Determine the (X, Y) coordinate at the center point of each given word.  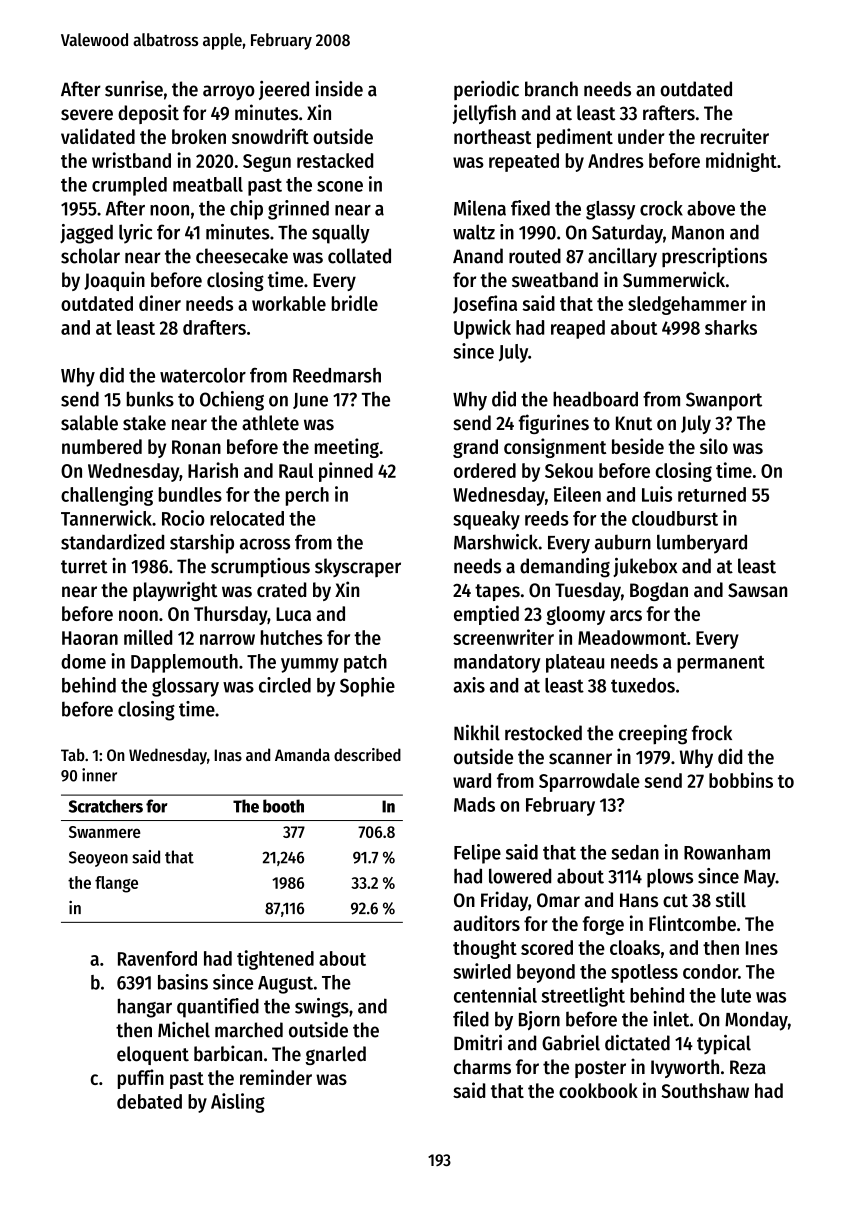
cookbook (598, 1090)
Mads (474, 804)
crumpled (129, 186)
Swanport (724, 401)
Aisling (238, 1103)
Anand (478, 256)
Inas (228, 755)
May (760, 879)
